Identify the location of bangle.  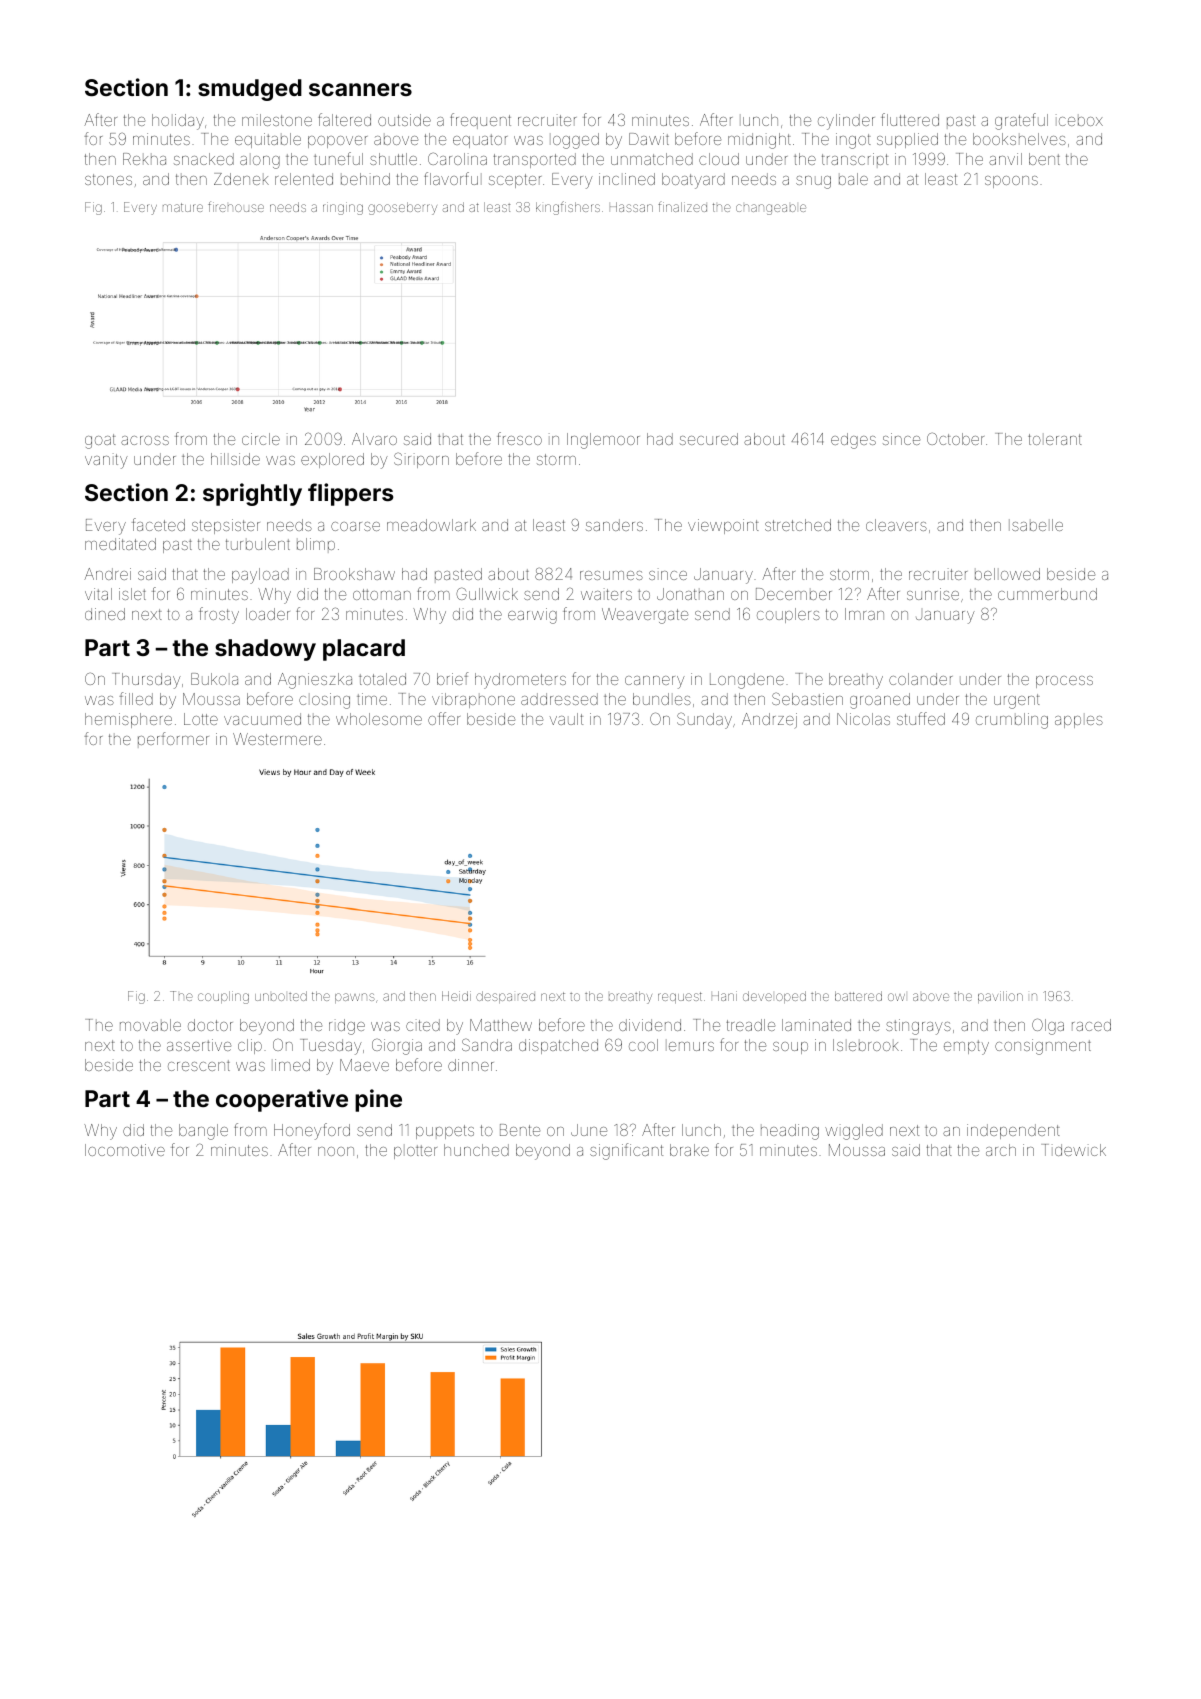
(203, 1132).
